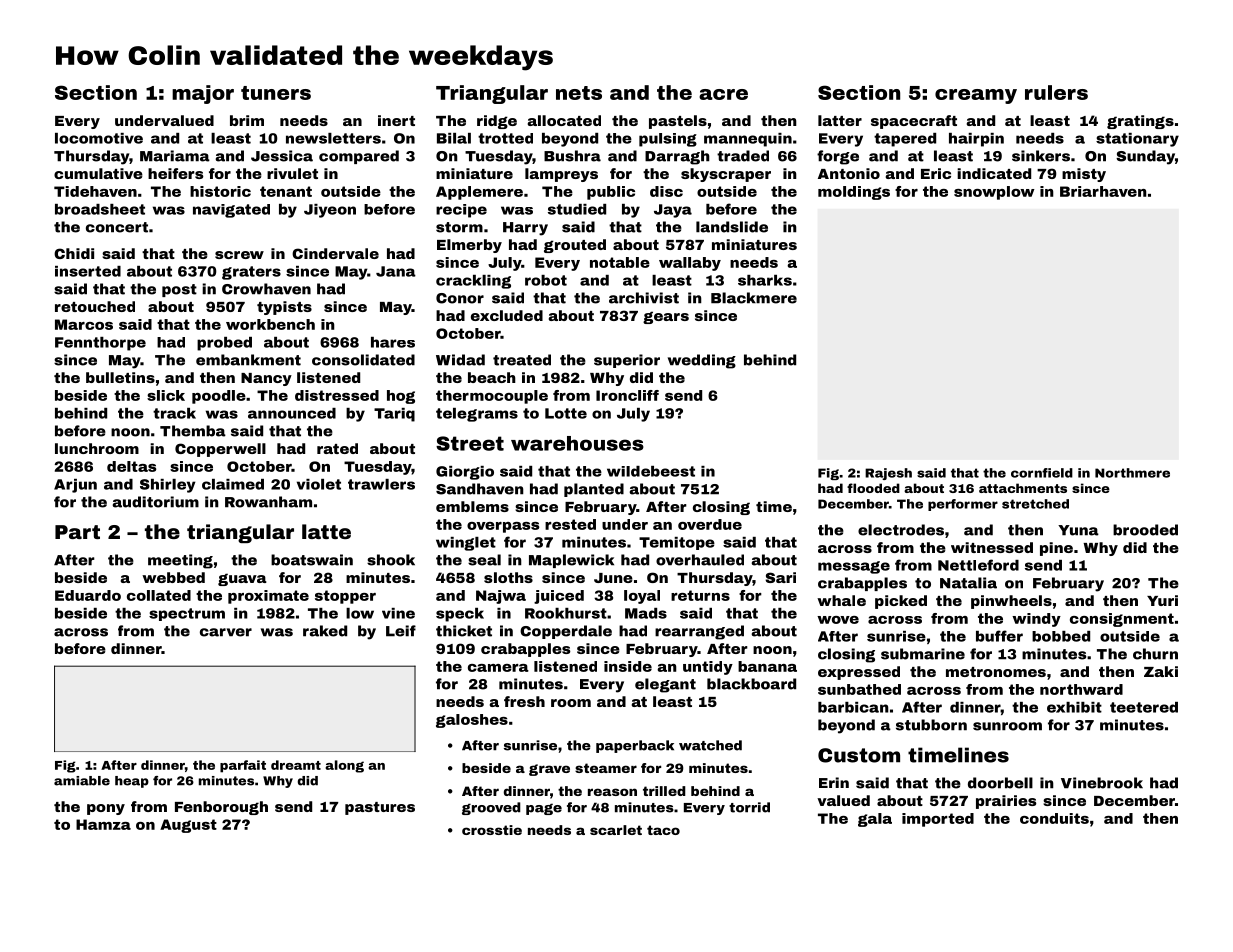 The height and width of the screenshot is (952, 1233). What do you see at coordinates (723, 94) in the screenshot?
I see `acre` at bounding box center [723, 94].
